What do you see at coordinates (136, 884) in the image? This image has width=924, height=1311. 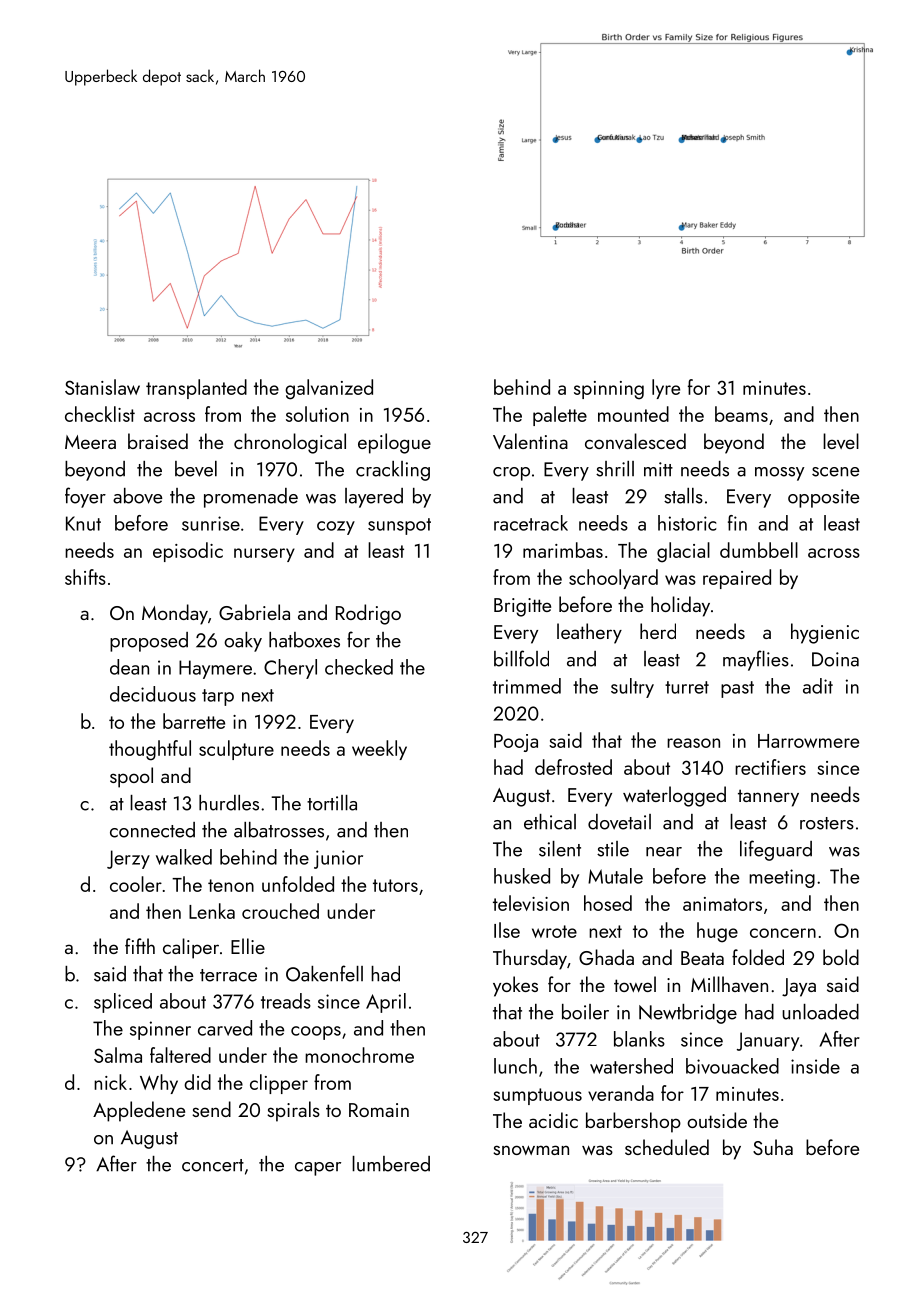 I see `cooler` at bounding box center [136, 884].
